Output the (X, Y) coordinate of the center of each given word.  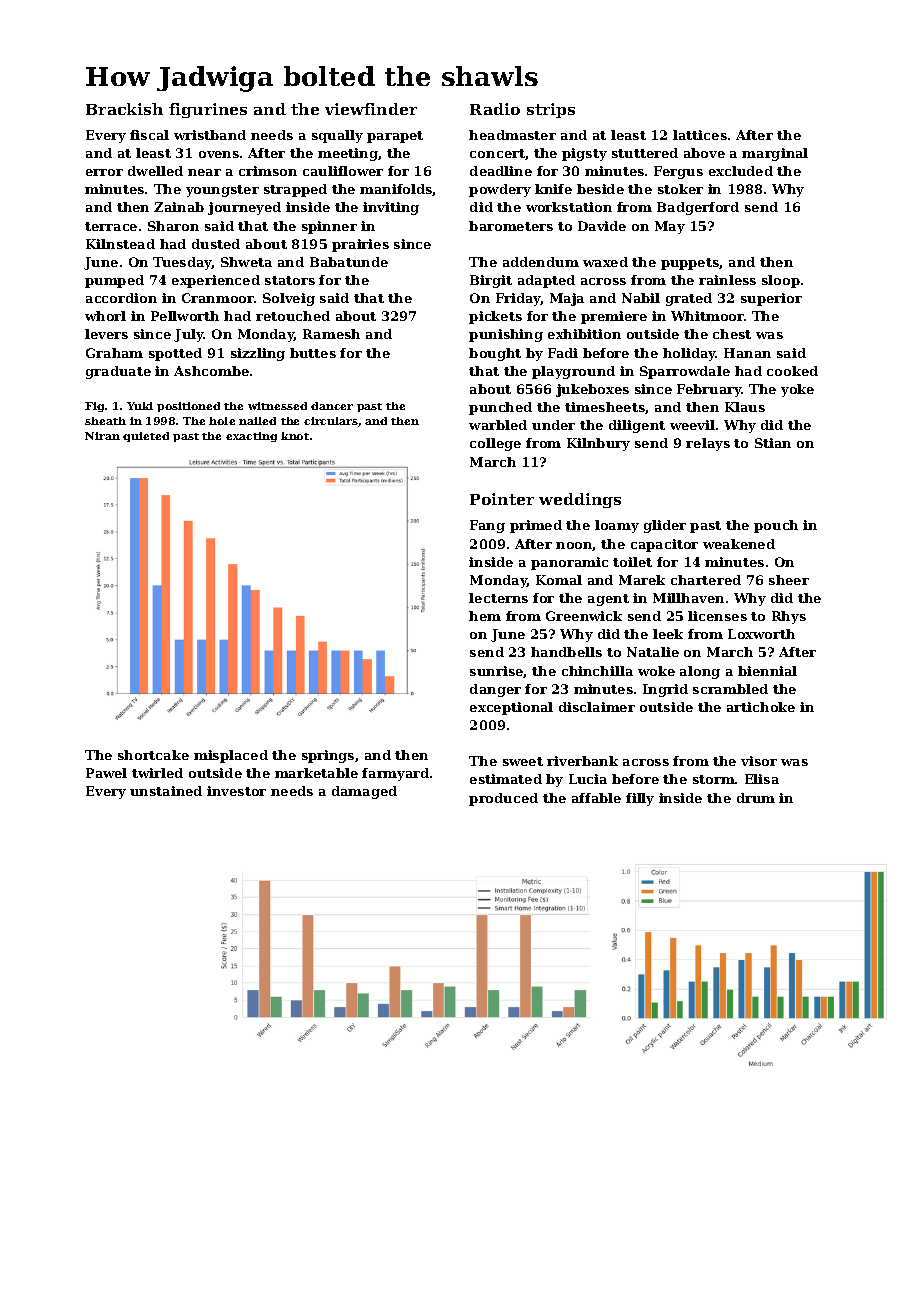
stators (290, 280)
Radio (495, 109)
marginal (775, 154)
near (204, 172)
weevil (692, 425)
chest (732, 334)
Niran (102, 436)
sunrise (497, 672)
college (495, 444)
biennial (767, 671)
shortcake (153, 755)
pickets (495, 317)
